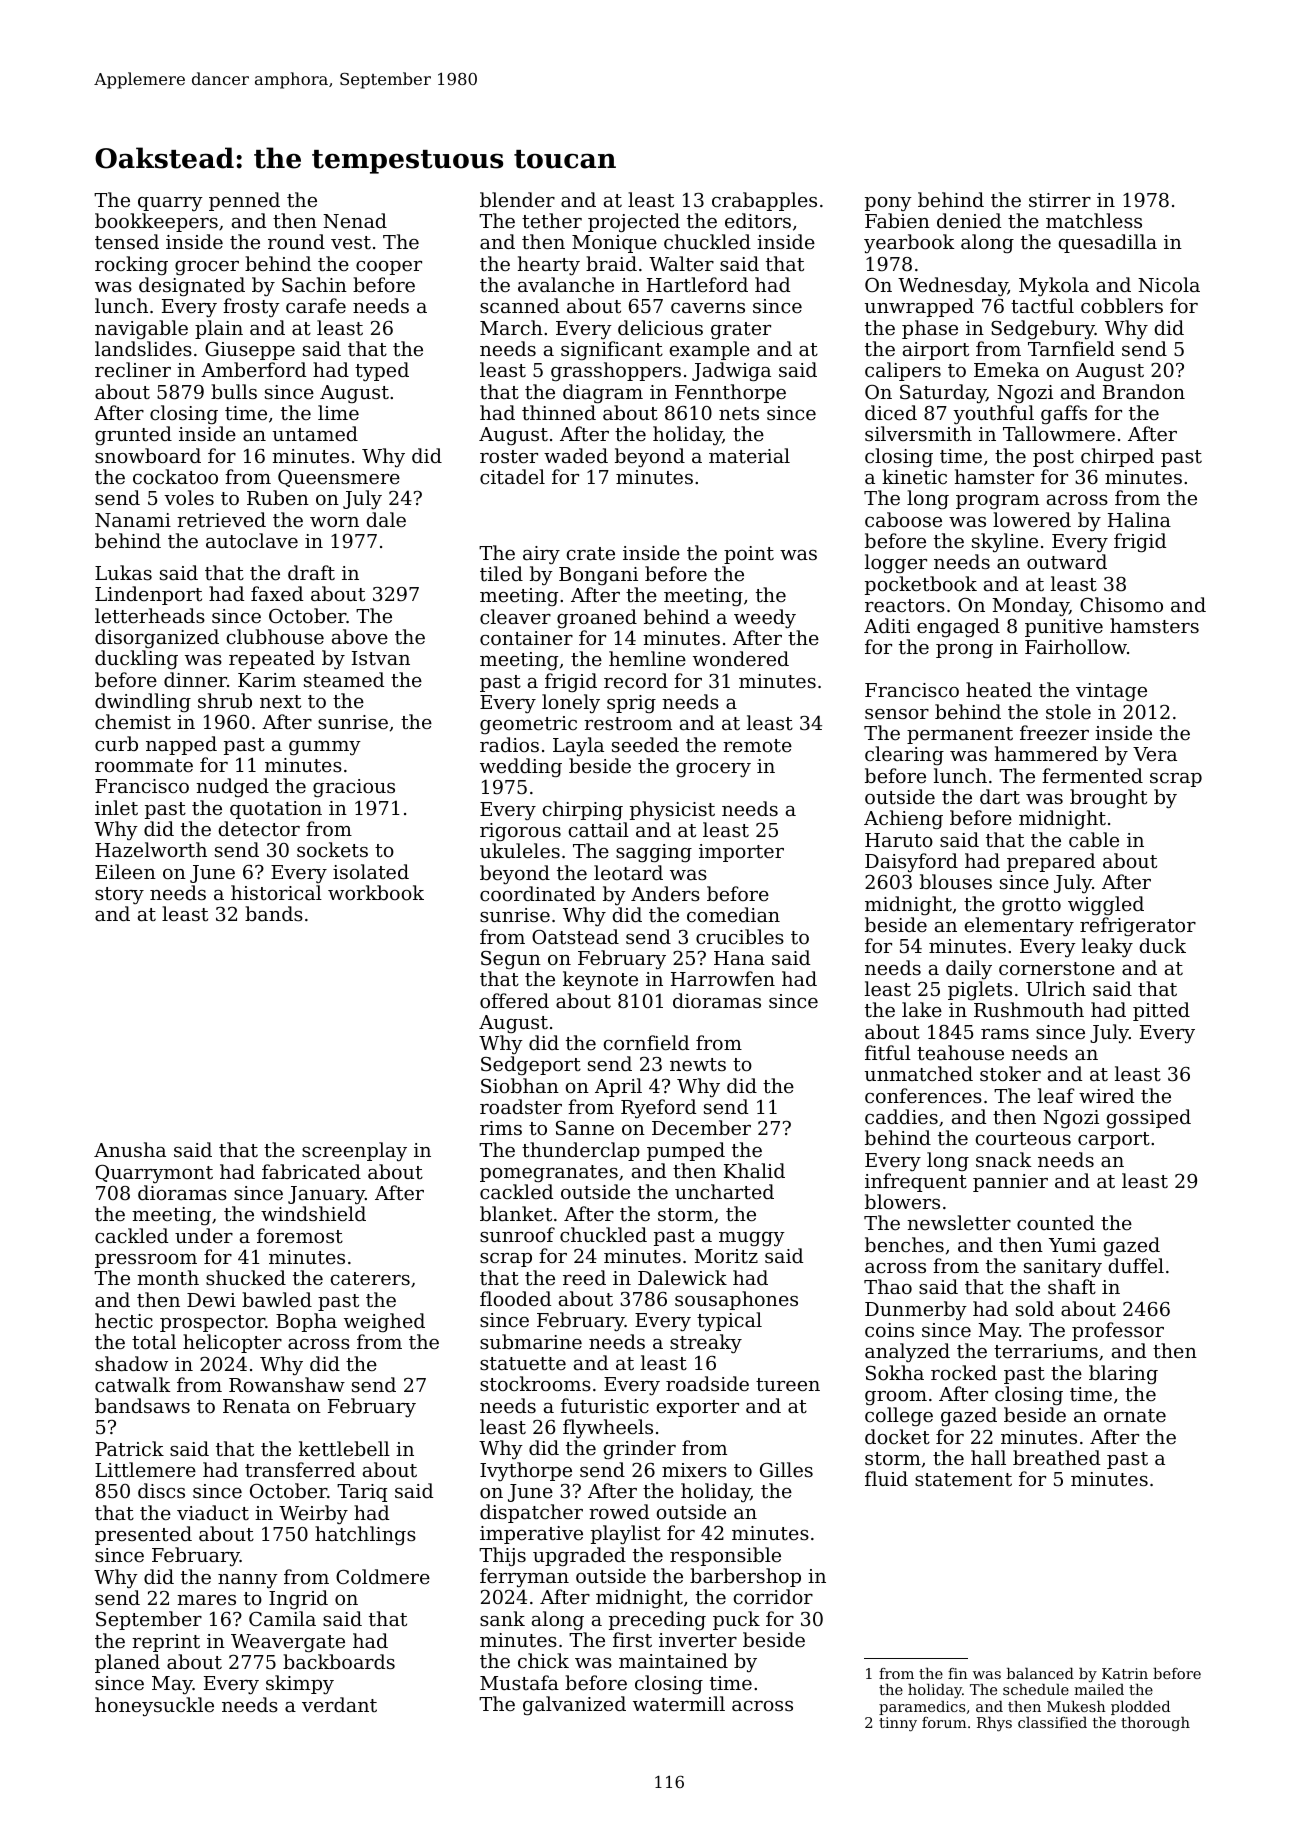 The height and width of the screenshot is (1848, 1307). Describe the element at coordinates (994, 1724) in the screenshot. I see `Rhys` at that location.
